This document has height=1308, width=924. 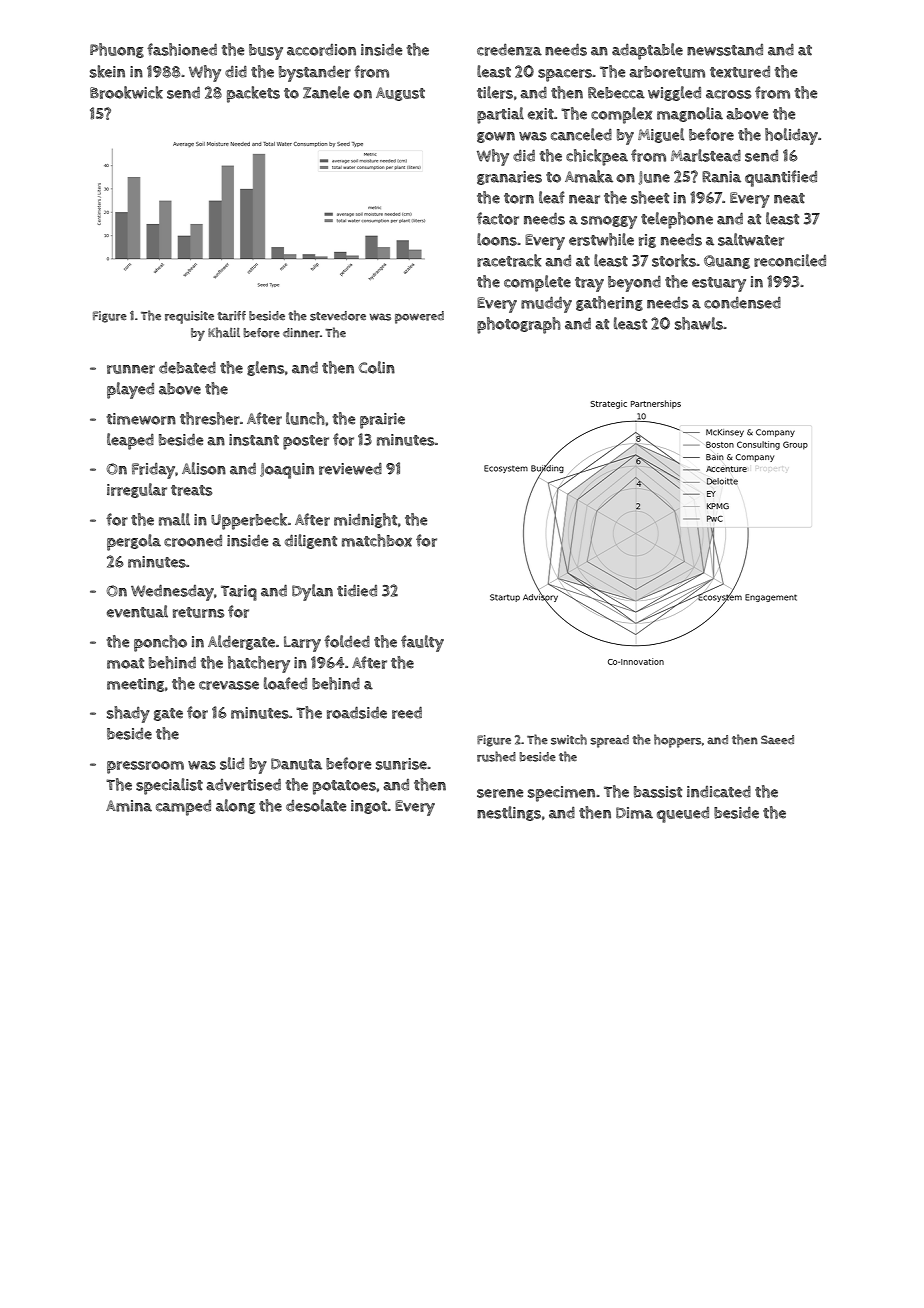 I want to click on ingot, so click(x=369, y=807).
